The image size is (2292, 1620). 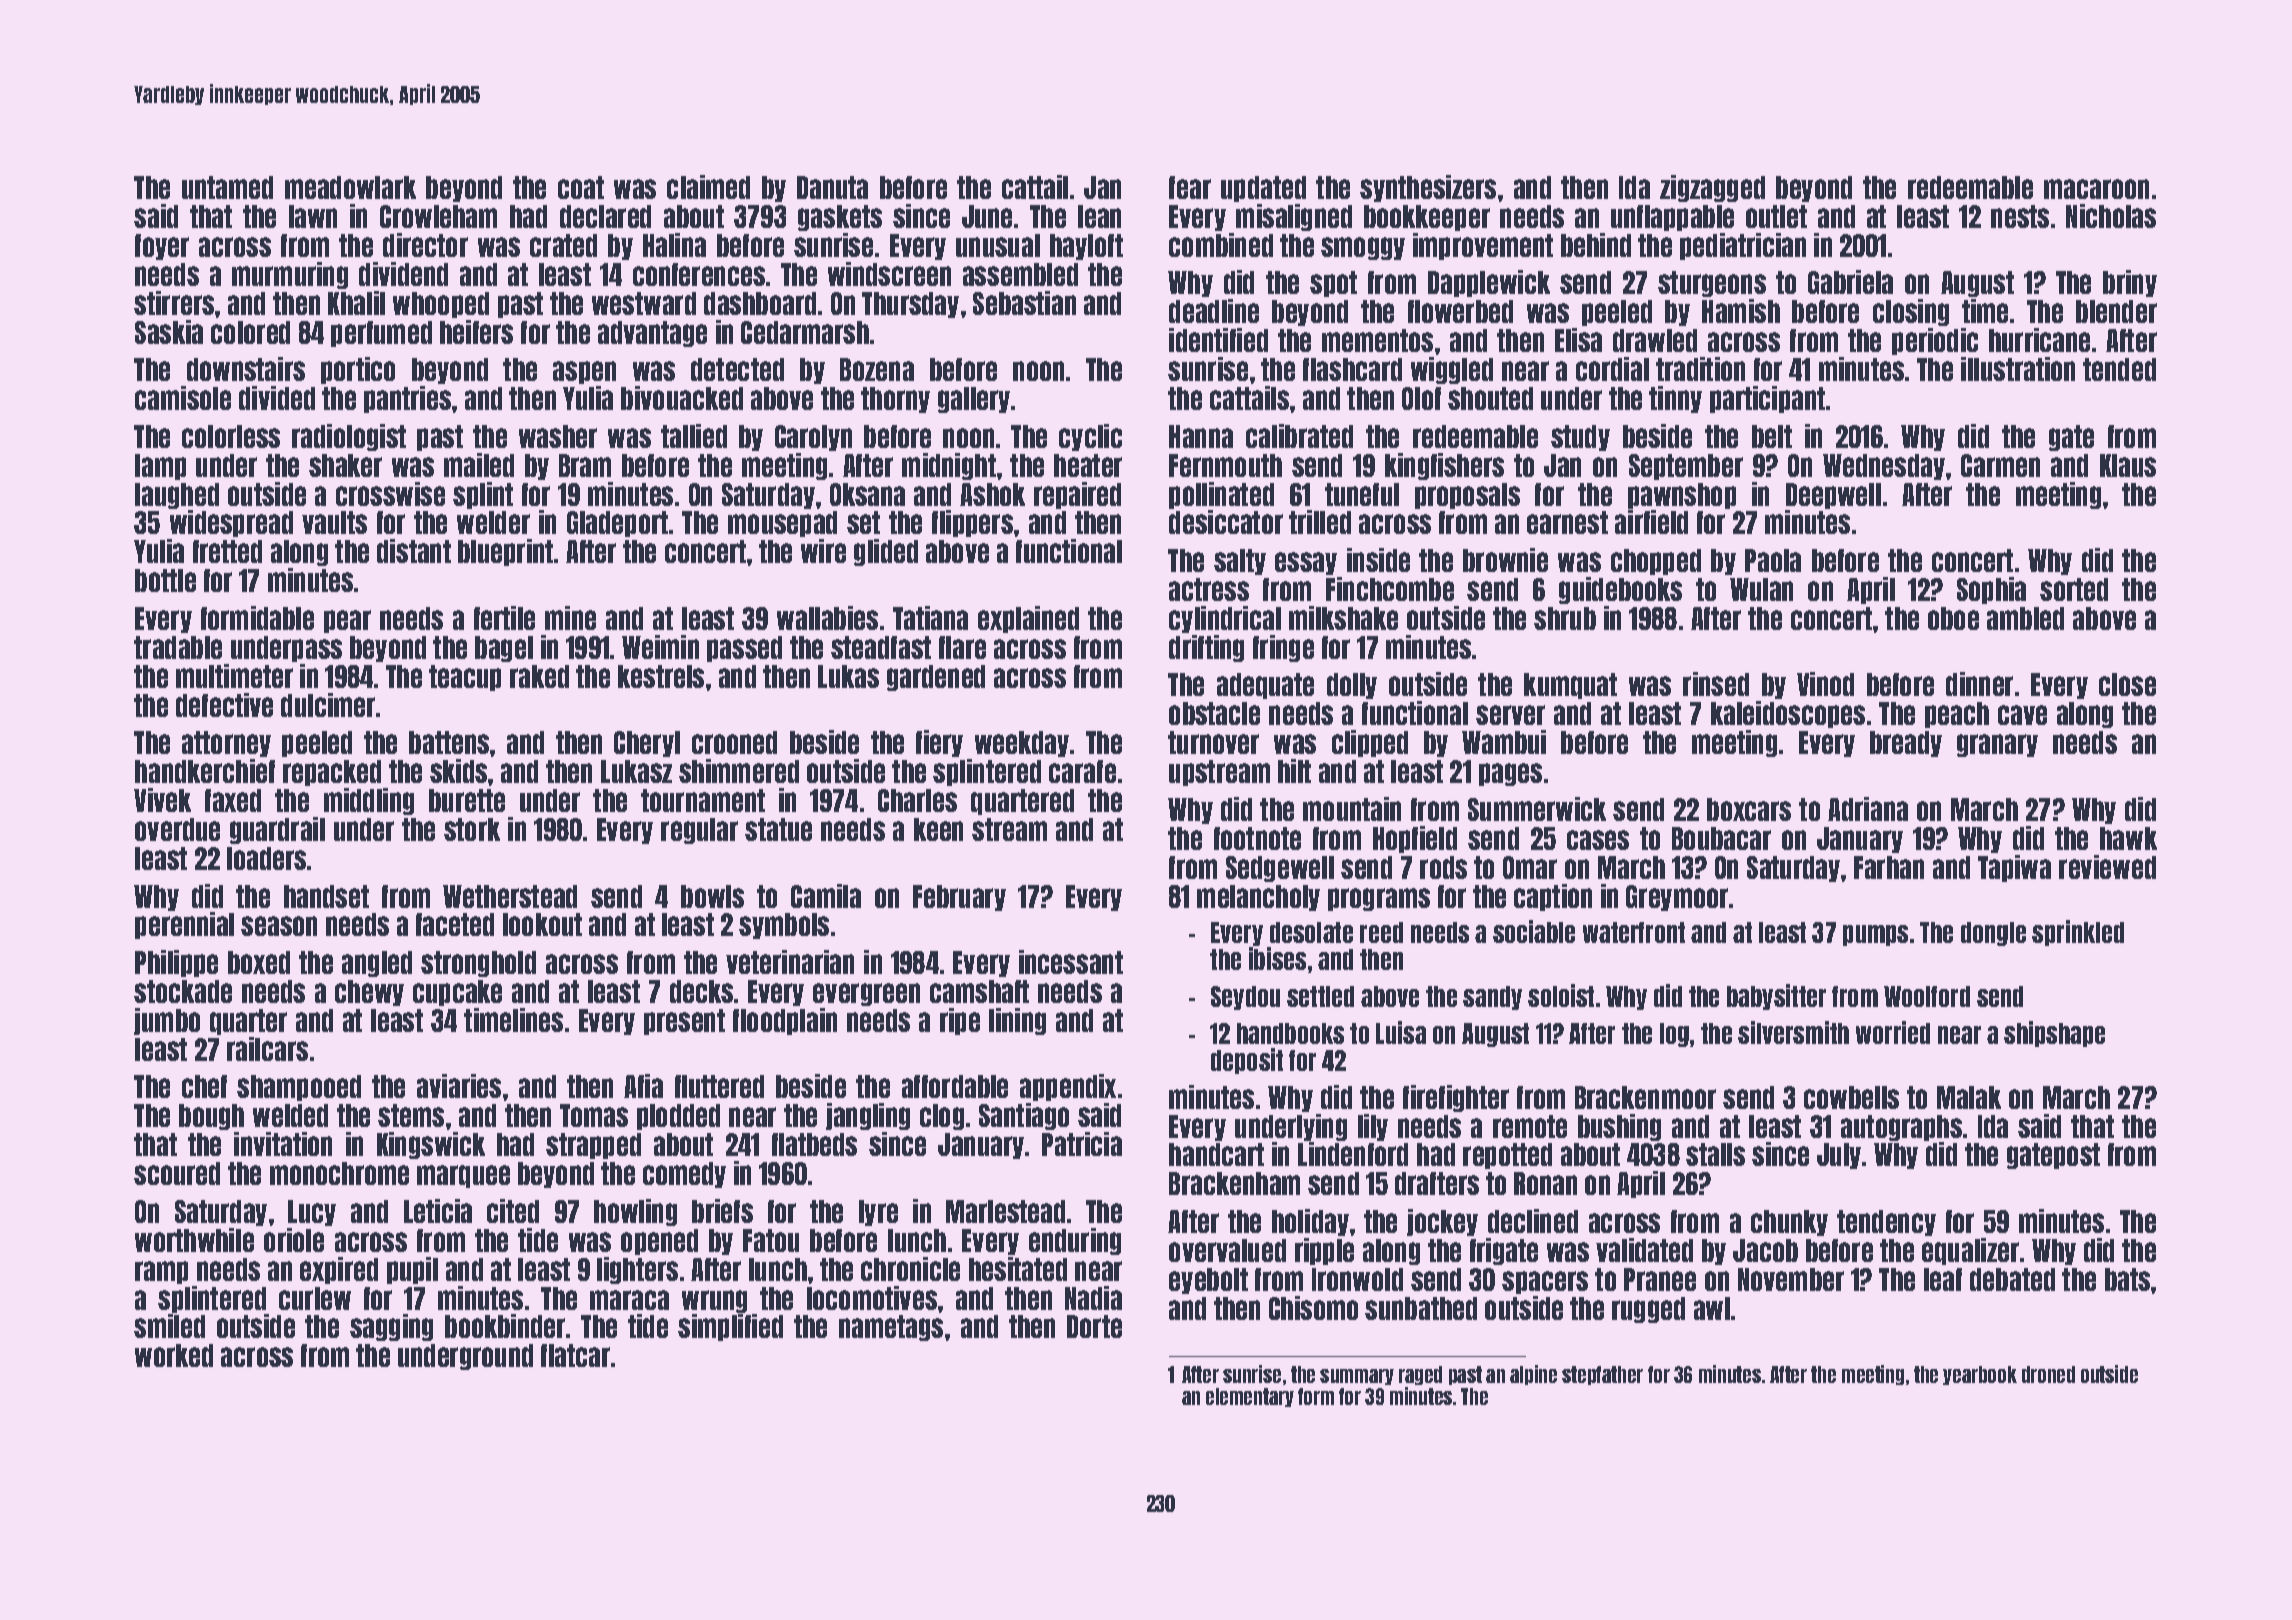 What do you see at coordinates (910, 1269) in the document?
I see `chronicle` at bounding box center [910, 1269].
